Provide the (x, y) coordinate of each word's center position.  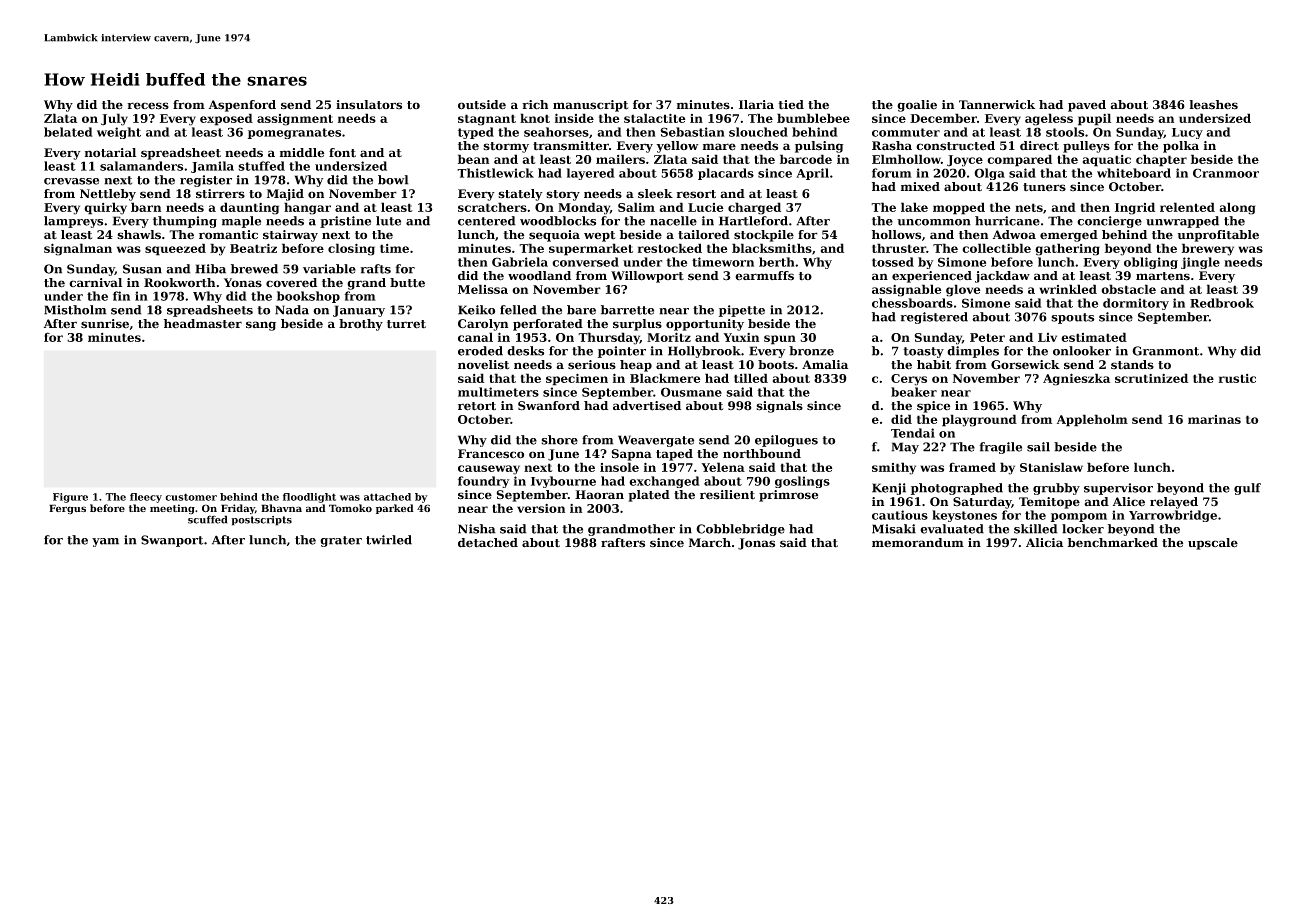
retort (477, 406)
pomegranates (294, 133)
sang (261, 326)
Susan (142, 269)
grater (341, 541)
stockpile (764, 236)
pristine (345, 222)
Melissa (483, 289)
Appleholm (1092, 420)
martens (1163, 276)
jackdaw (1002, 277)
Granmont (1165, 351)
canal (475, 337)
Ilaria (756, 104)
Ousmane (691, 392)
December (943, 118)
